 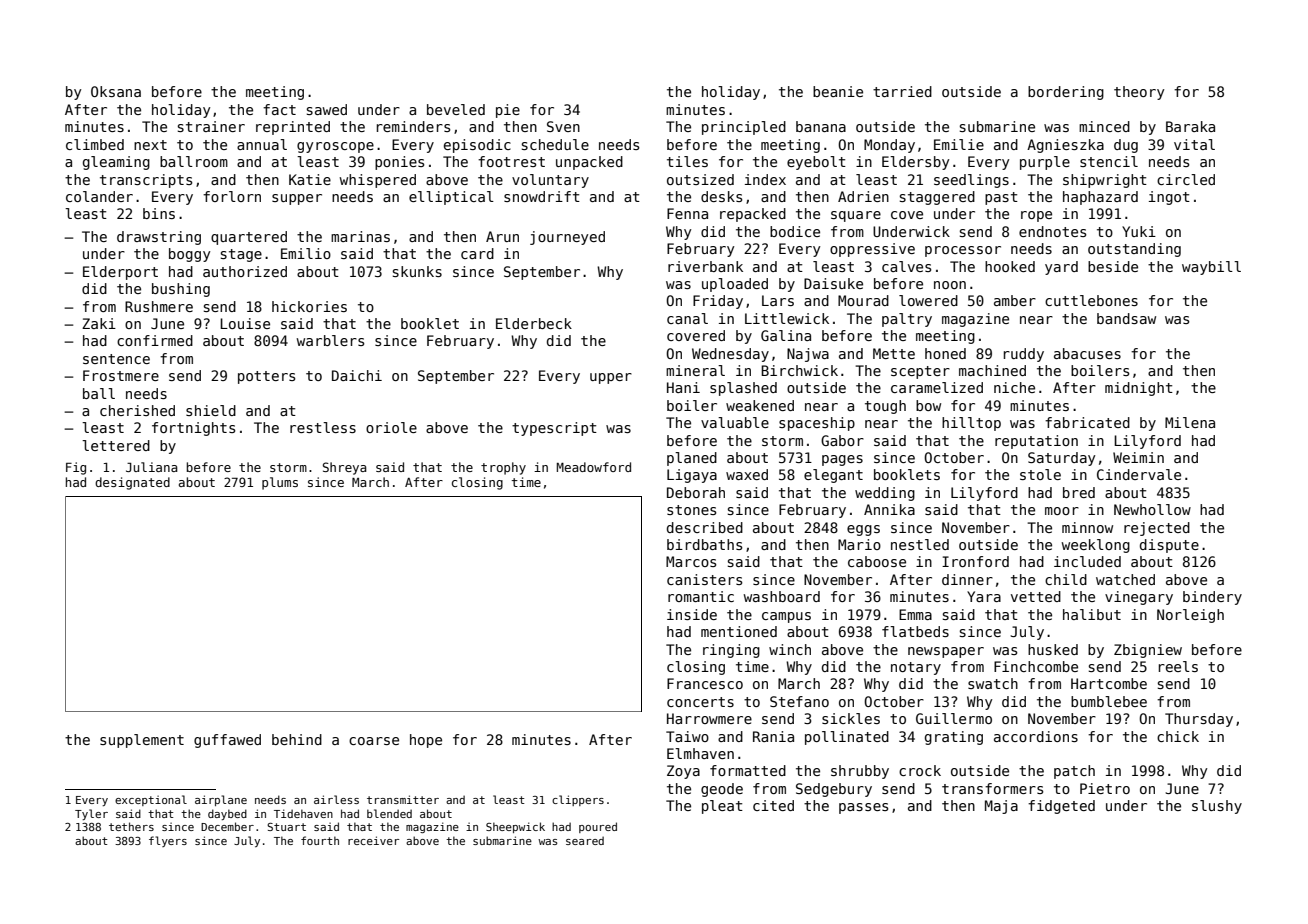 I want to click on Weimin, so click(x=1138, y=457).
